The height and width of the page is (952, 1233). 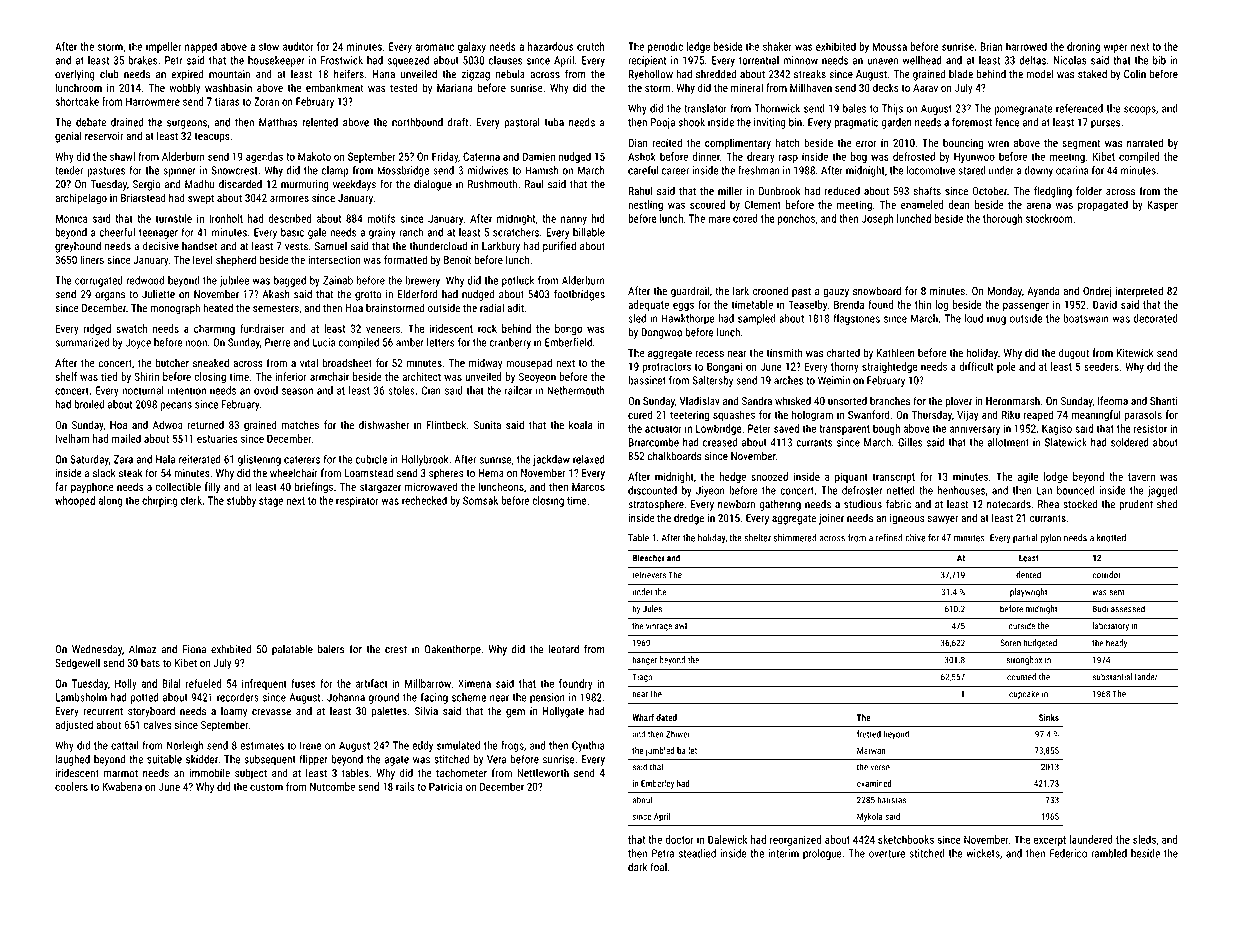 I want to click on mineral, so click(x=747, y=87).
